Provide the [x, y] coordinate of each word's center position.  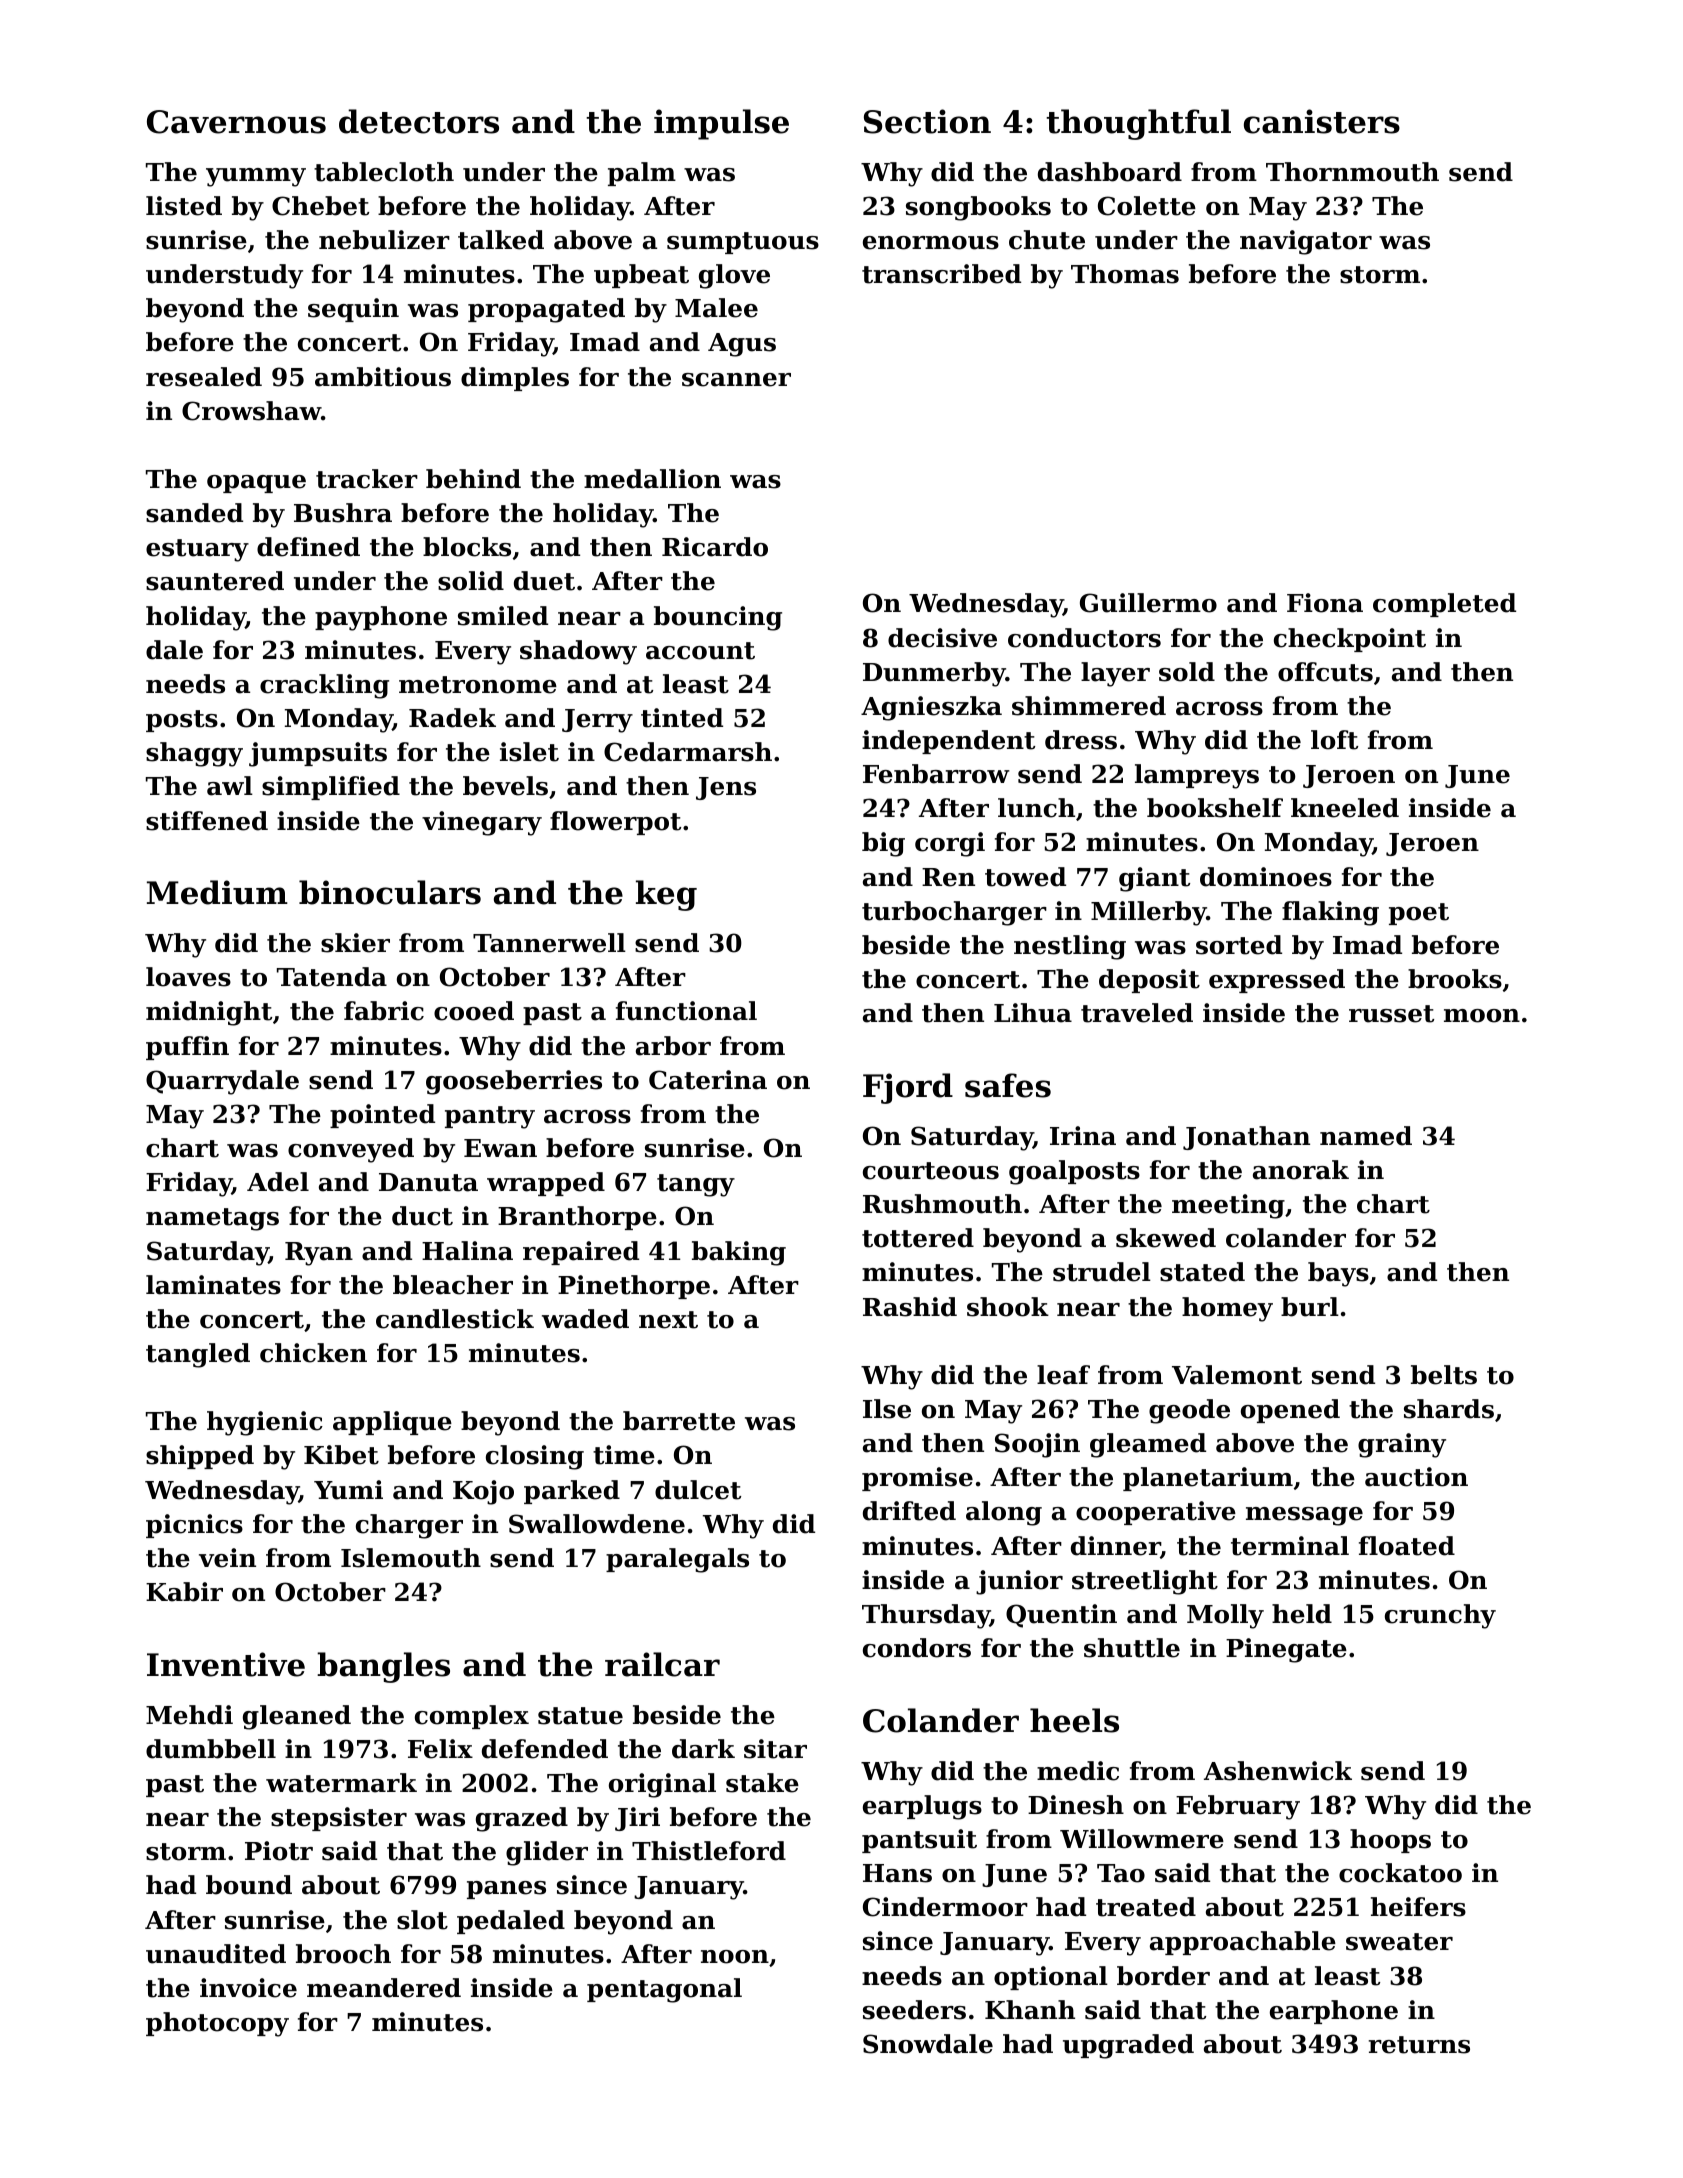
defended [545, 1749]
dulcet [698, 1490]
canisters [1322, 121]
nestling [1070, 947]
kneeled [1345, 808]
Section [927, 121]
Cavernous [236, 122]
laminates [213, 1285]
